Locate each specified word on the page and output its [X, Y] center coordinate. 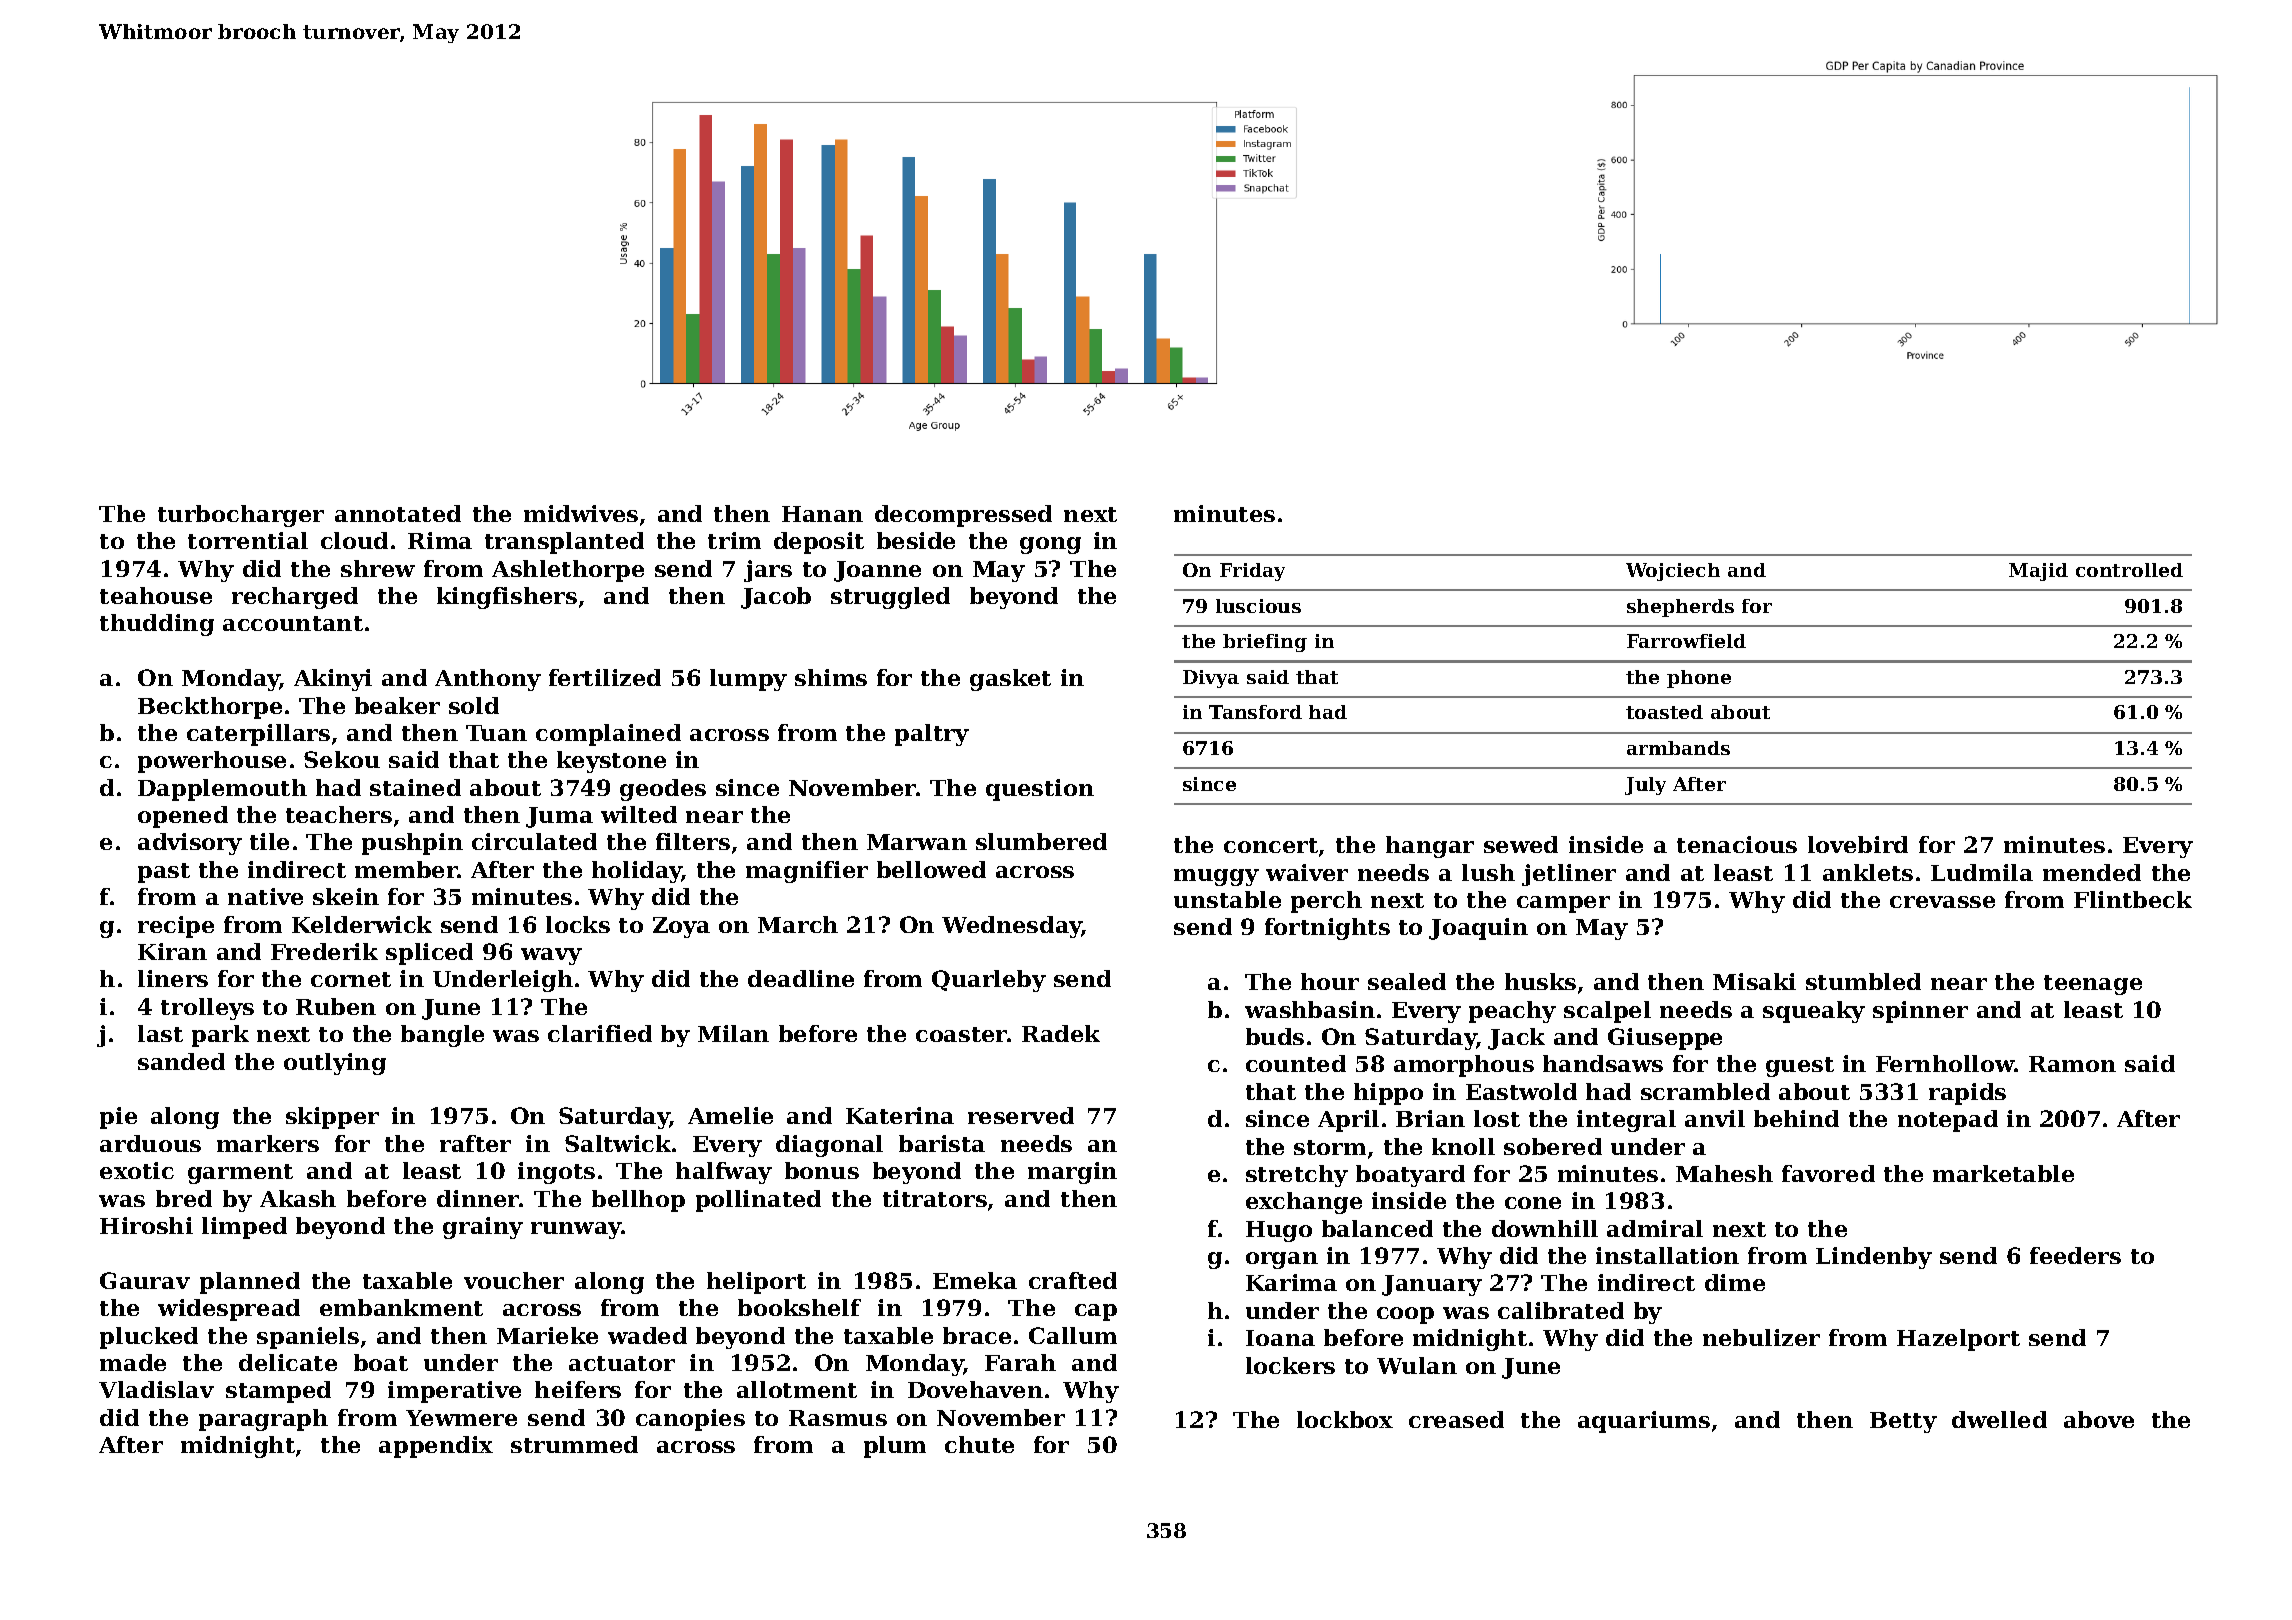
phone [1699, 679]
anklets [1868, 872]
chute [979, 1444]
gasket [1010, 680]
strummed [574, 1444]
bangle [442, 1036]
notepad [1948, 1121]
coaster [962, 1034]
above [2099, 1419]
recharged [295, 598]
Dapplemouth [222, 790]
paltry [932, 735]
